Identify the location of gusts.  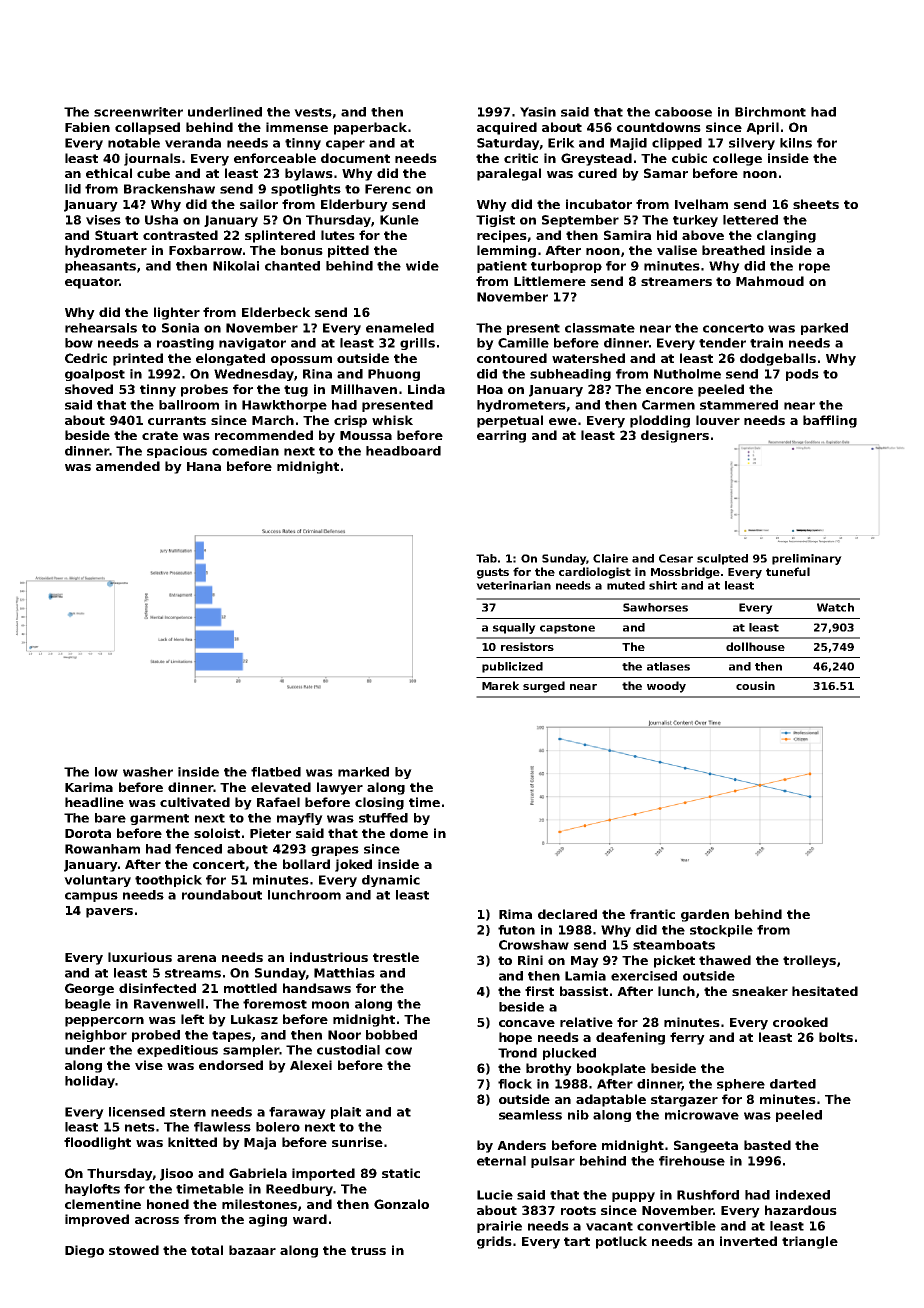
(493, 573).
